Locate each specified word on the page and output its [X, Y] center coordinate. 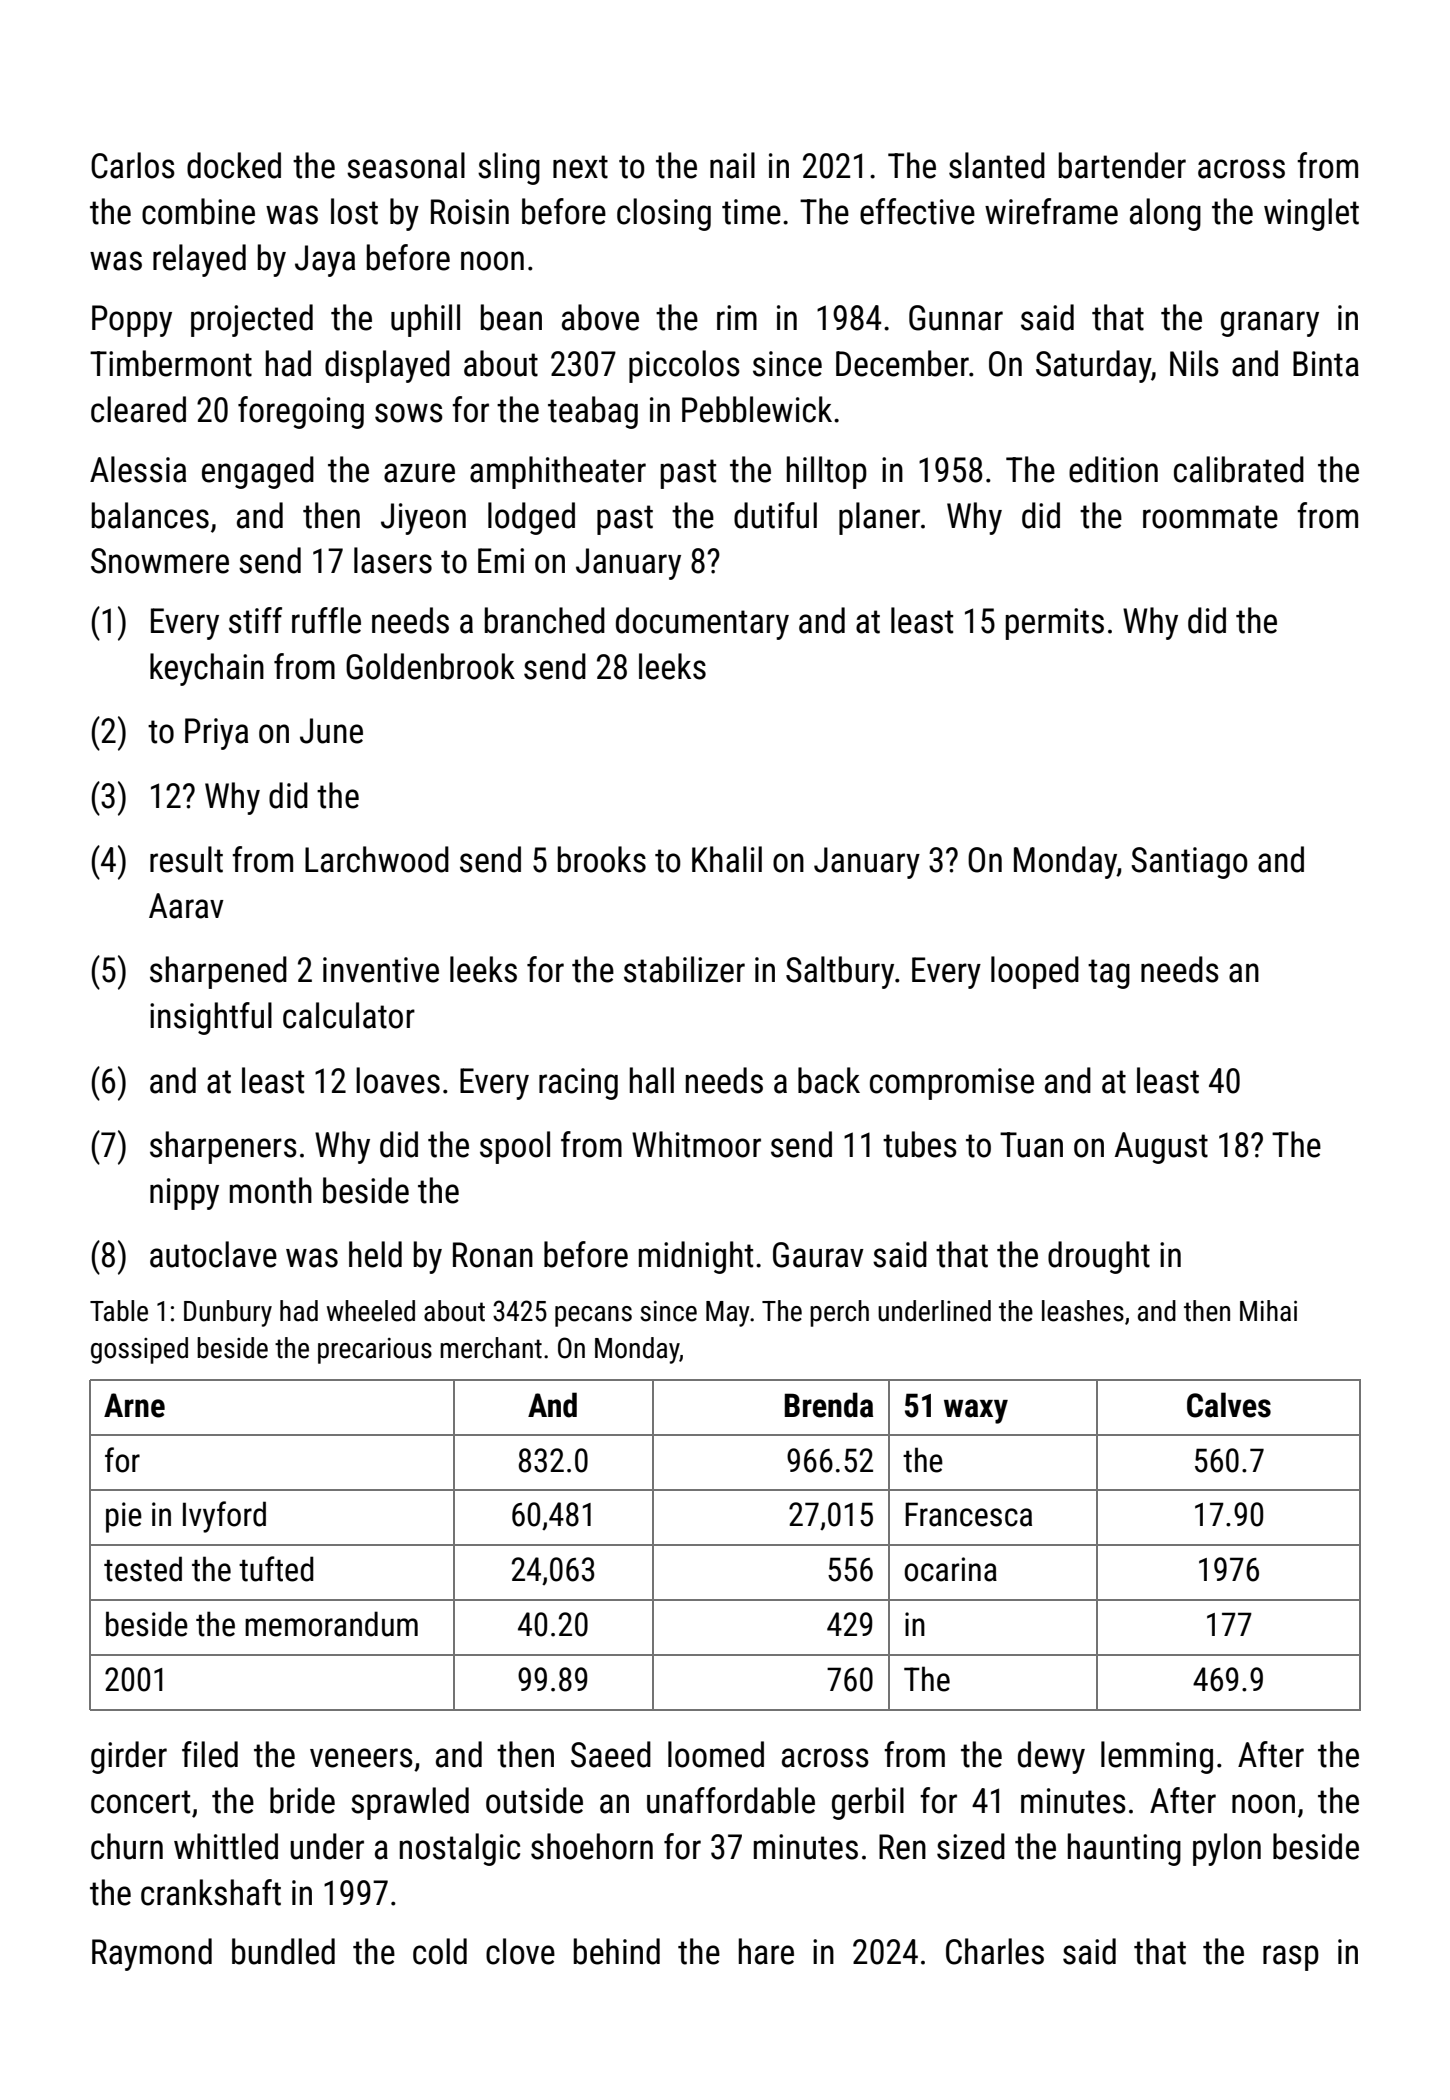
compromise [952, 1084]
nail [732, 165]
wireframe [1051, 211]
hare [766, 1951]
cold [440, 1951]
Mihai [1268, 1311]
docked [234, 165]
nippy [184, 1194]
